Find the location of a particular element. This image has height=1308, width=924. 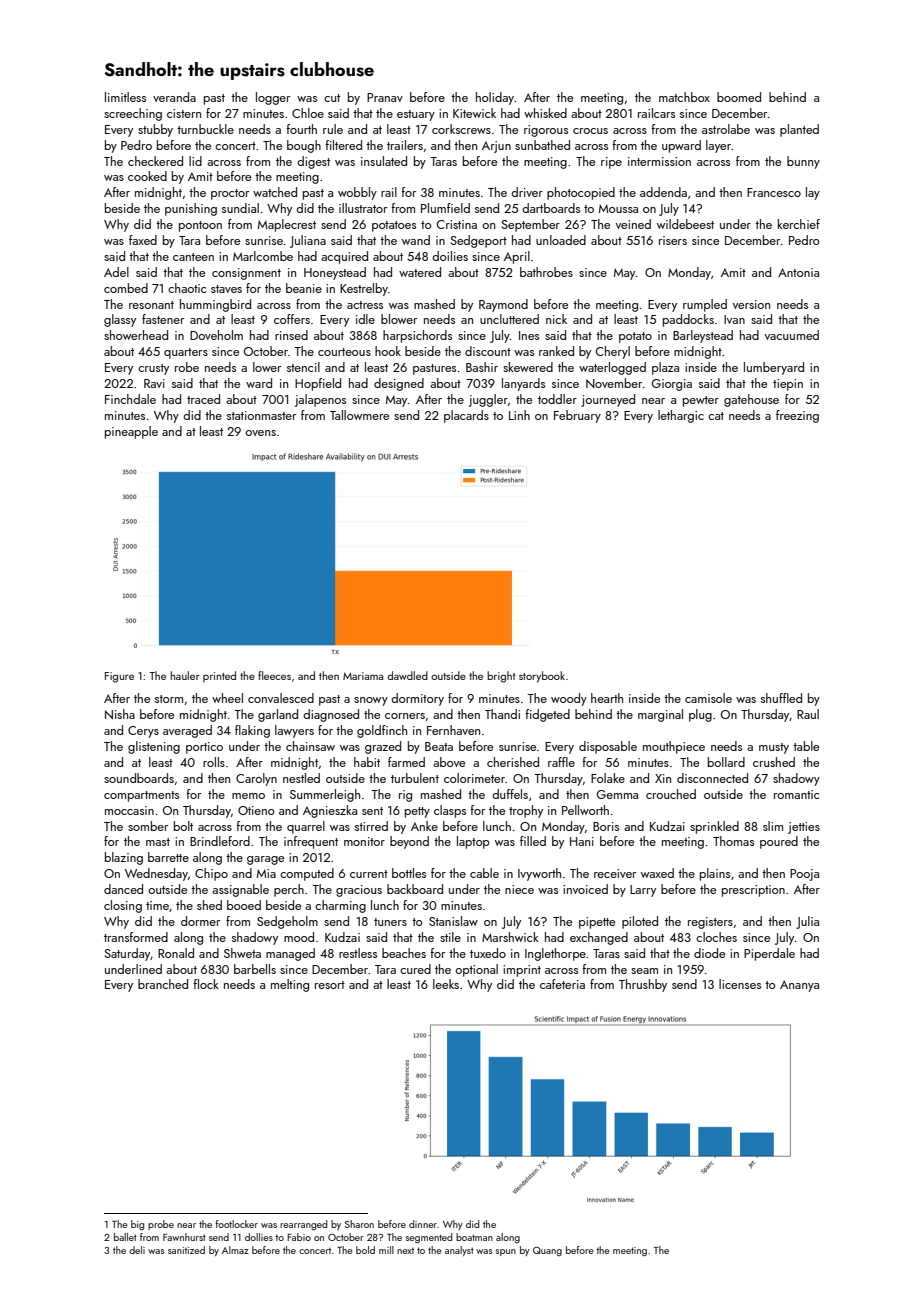

shuffled is located at coordinates (781, 698).
